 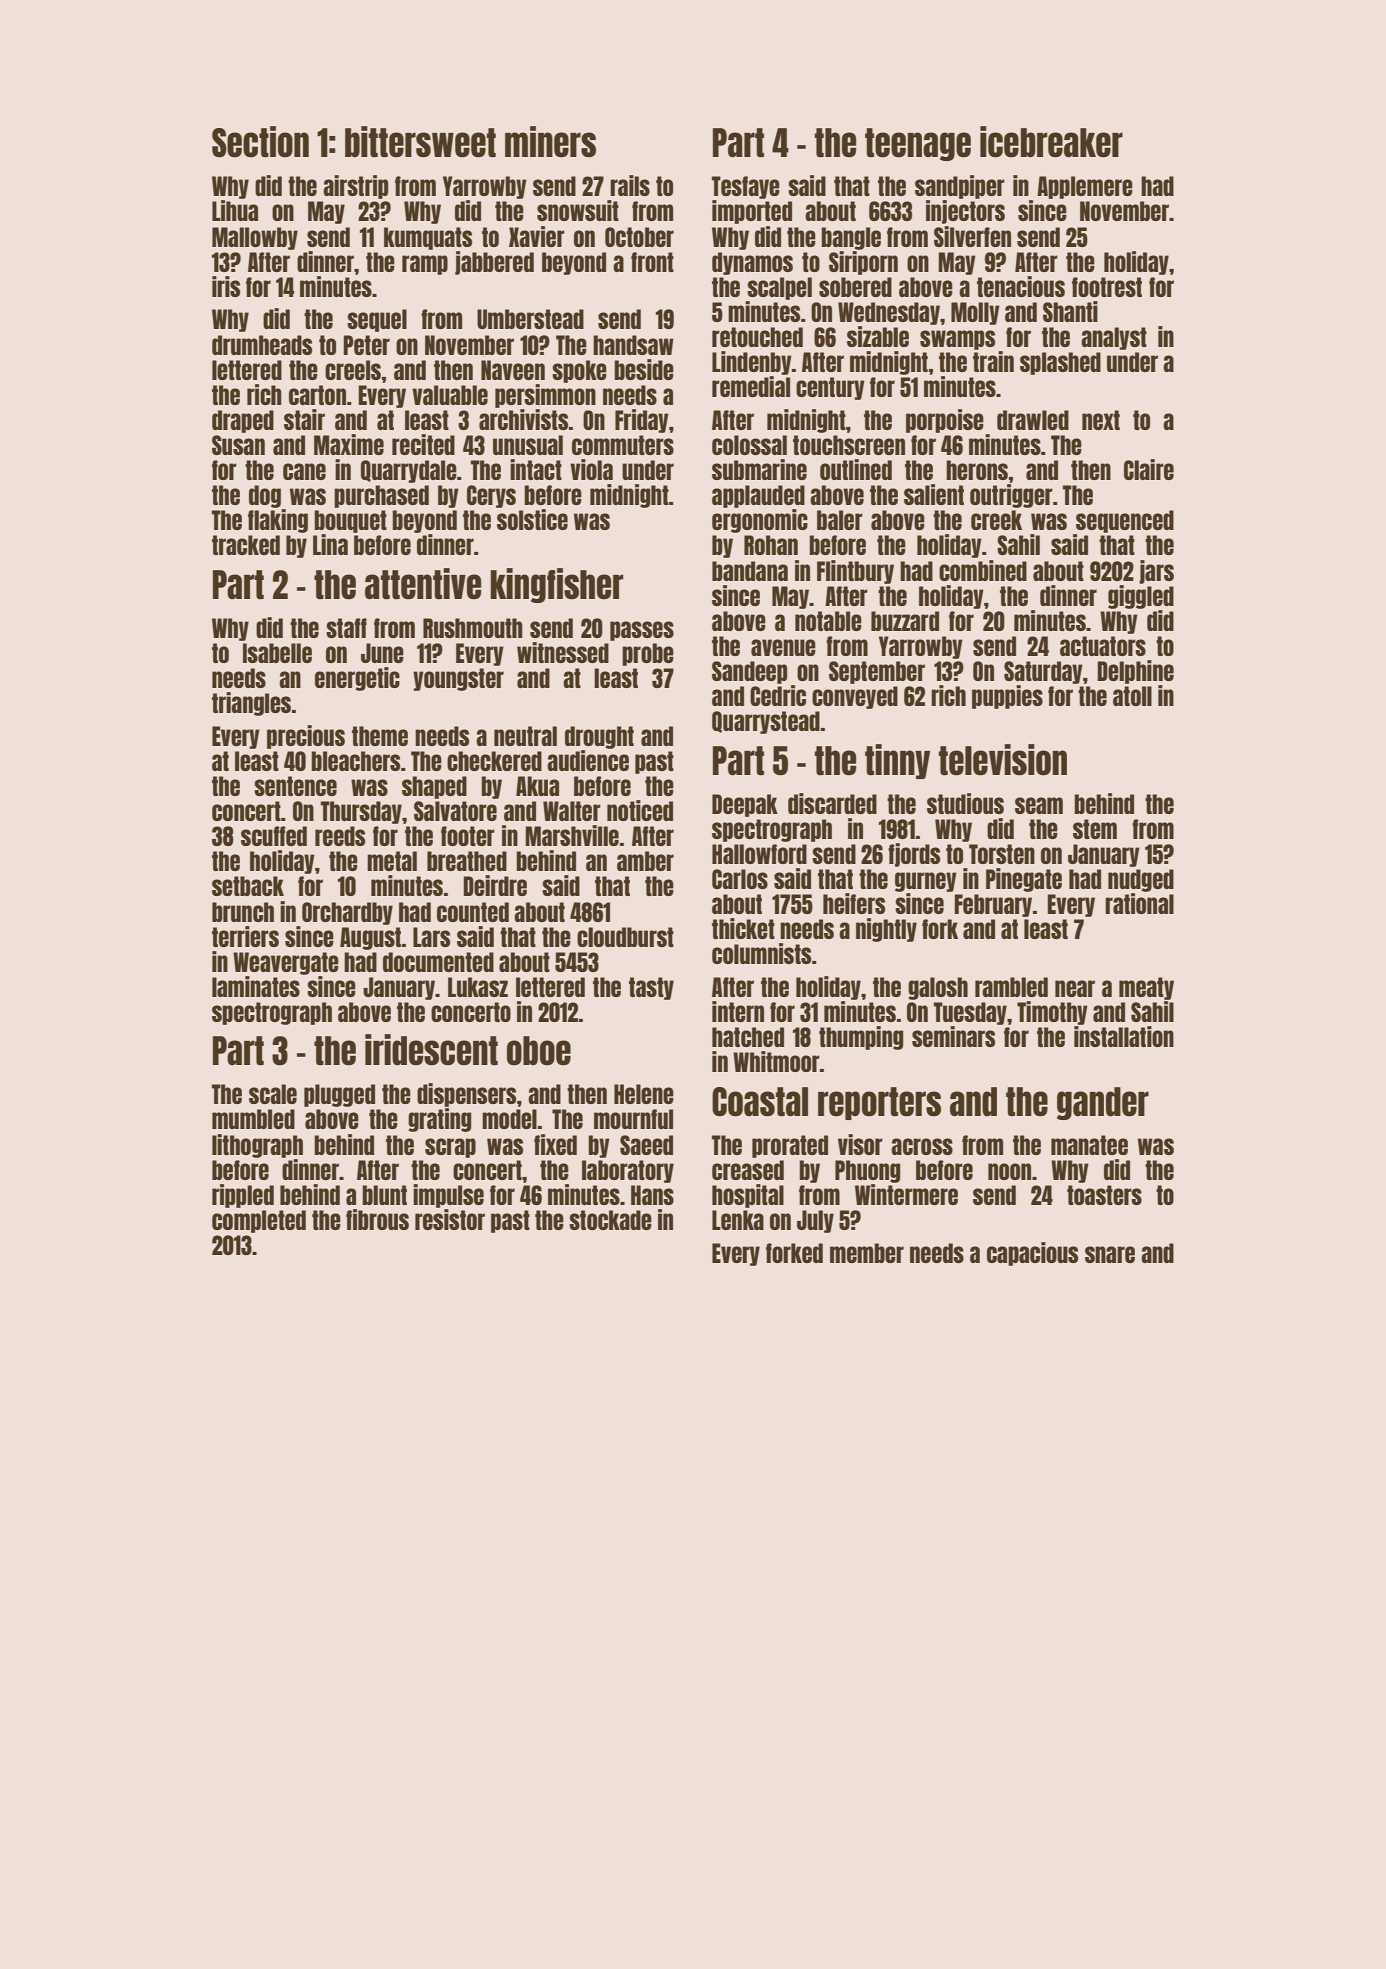 What do you see at coordinates (1095, 829) in the image?
I see `stem` at bounding box center [1095, 829].
